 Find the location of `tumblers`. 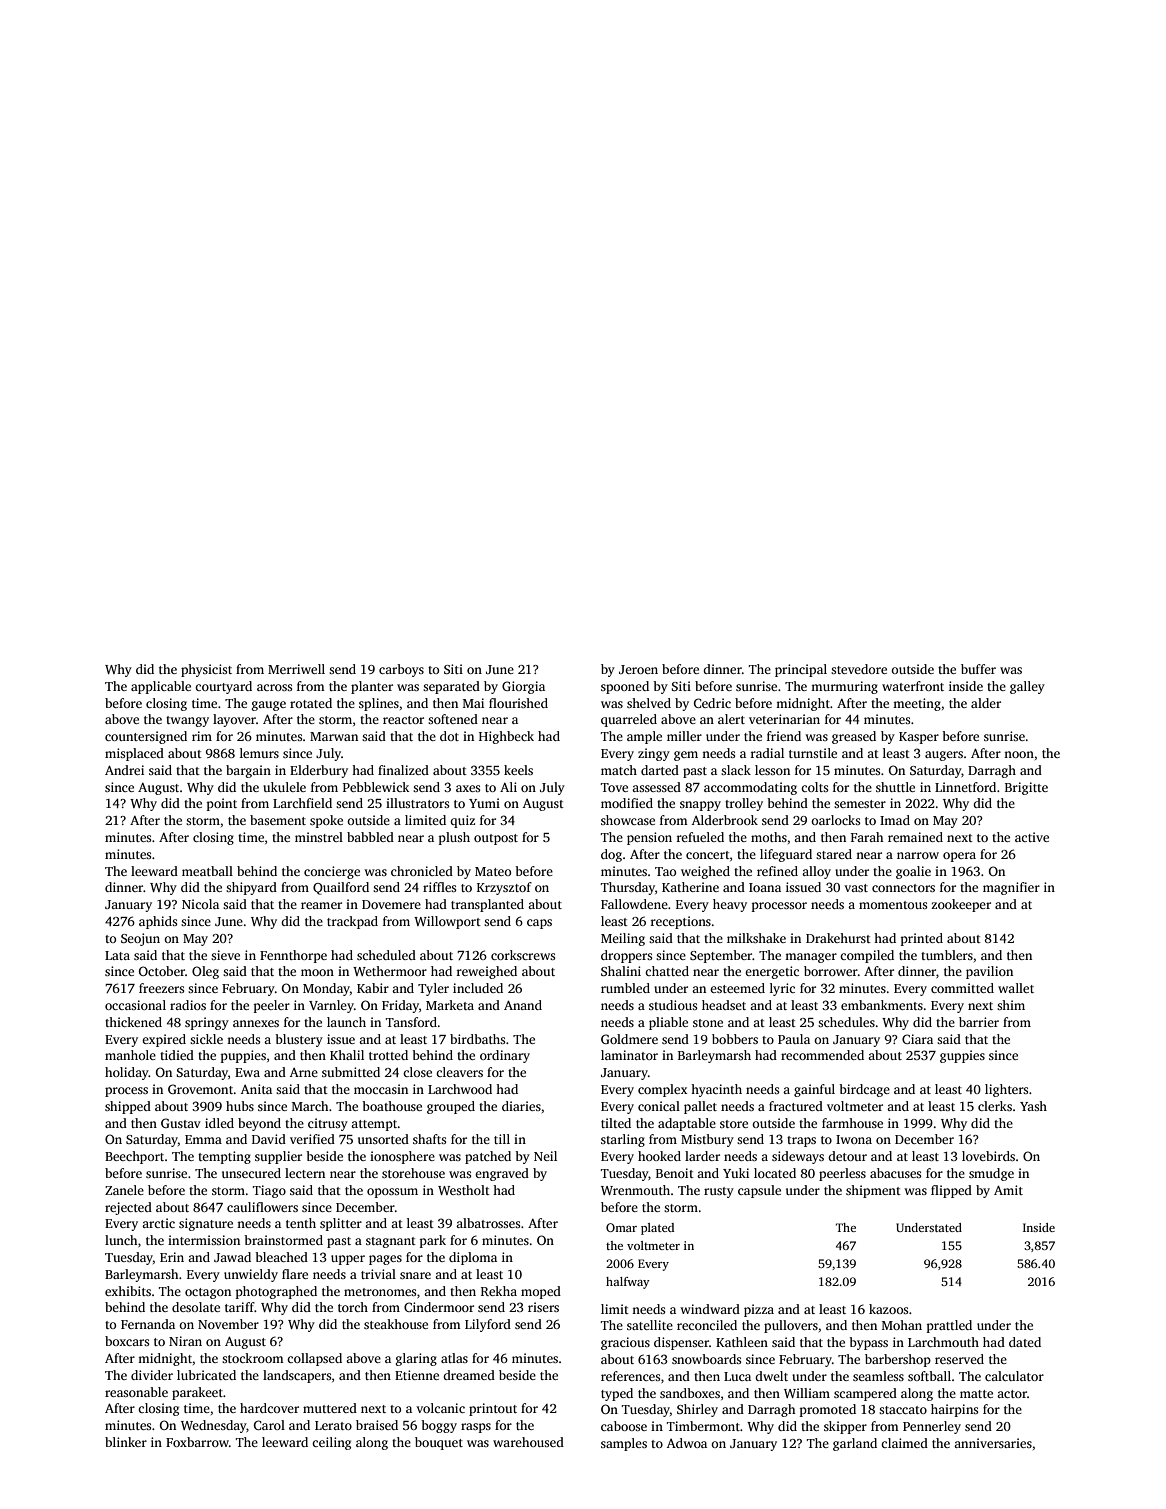

tumblers is located at coordinates (947, 955).
